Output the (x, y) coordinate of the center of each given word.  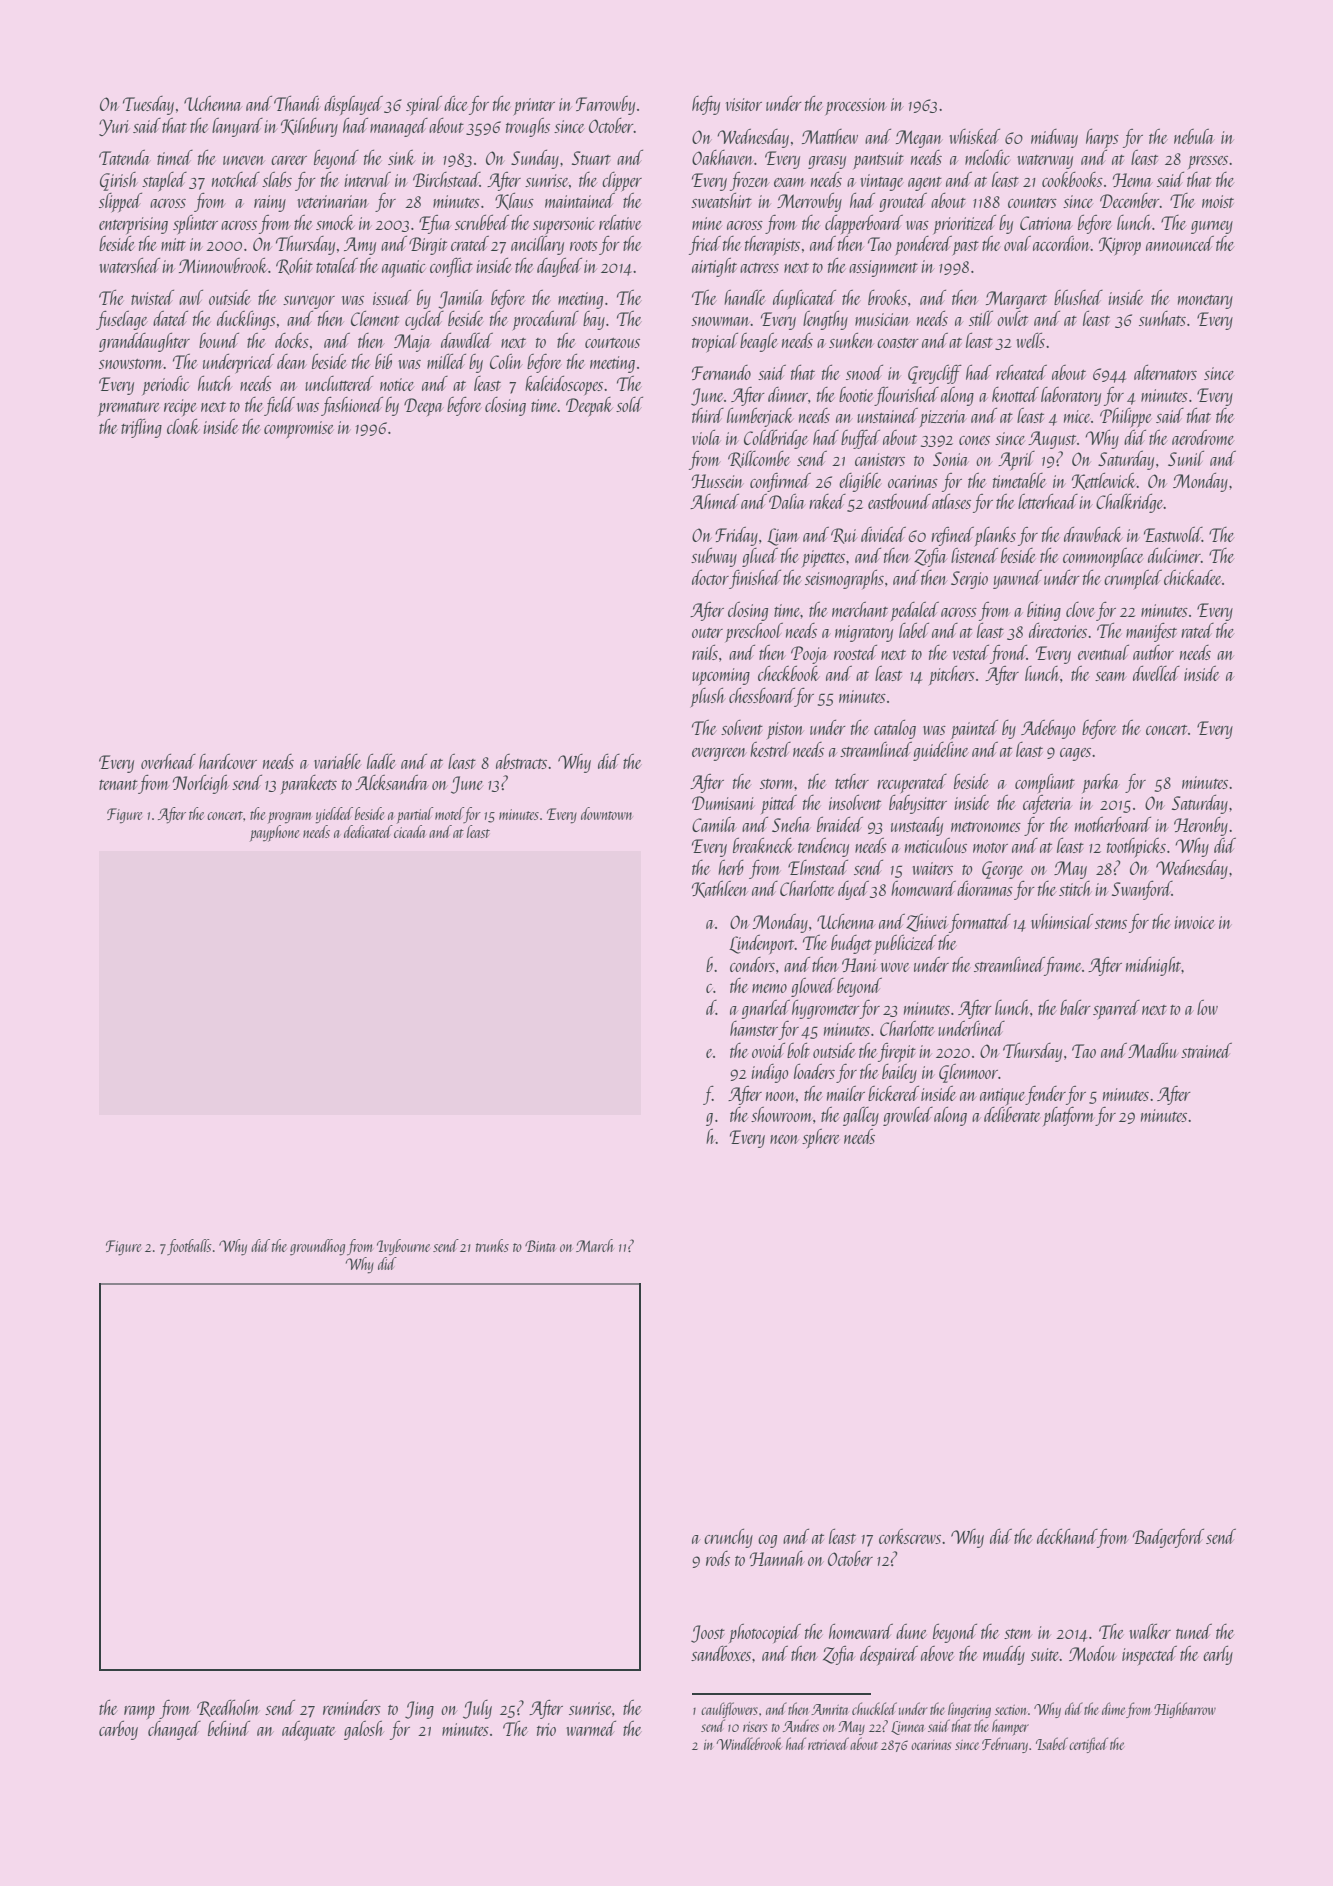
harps (1102, 138)
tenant (118, 785)
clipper (622, 182)
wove (895, 967)
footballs (189, 1247)
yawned (1017, 579)
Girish (118, 181)
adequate (309, 1731)
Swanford (1142, 890)
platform (1069, 1116)
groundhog (317, 1247)
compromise (298, 430)
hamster (754, 1028)
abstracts (521, 761)
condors (752, 964)
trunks (492, 1245)
